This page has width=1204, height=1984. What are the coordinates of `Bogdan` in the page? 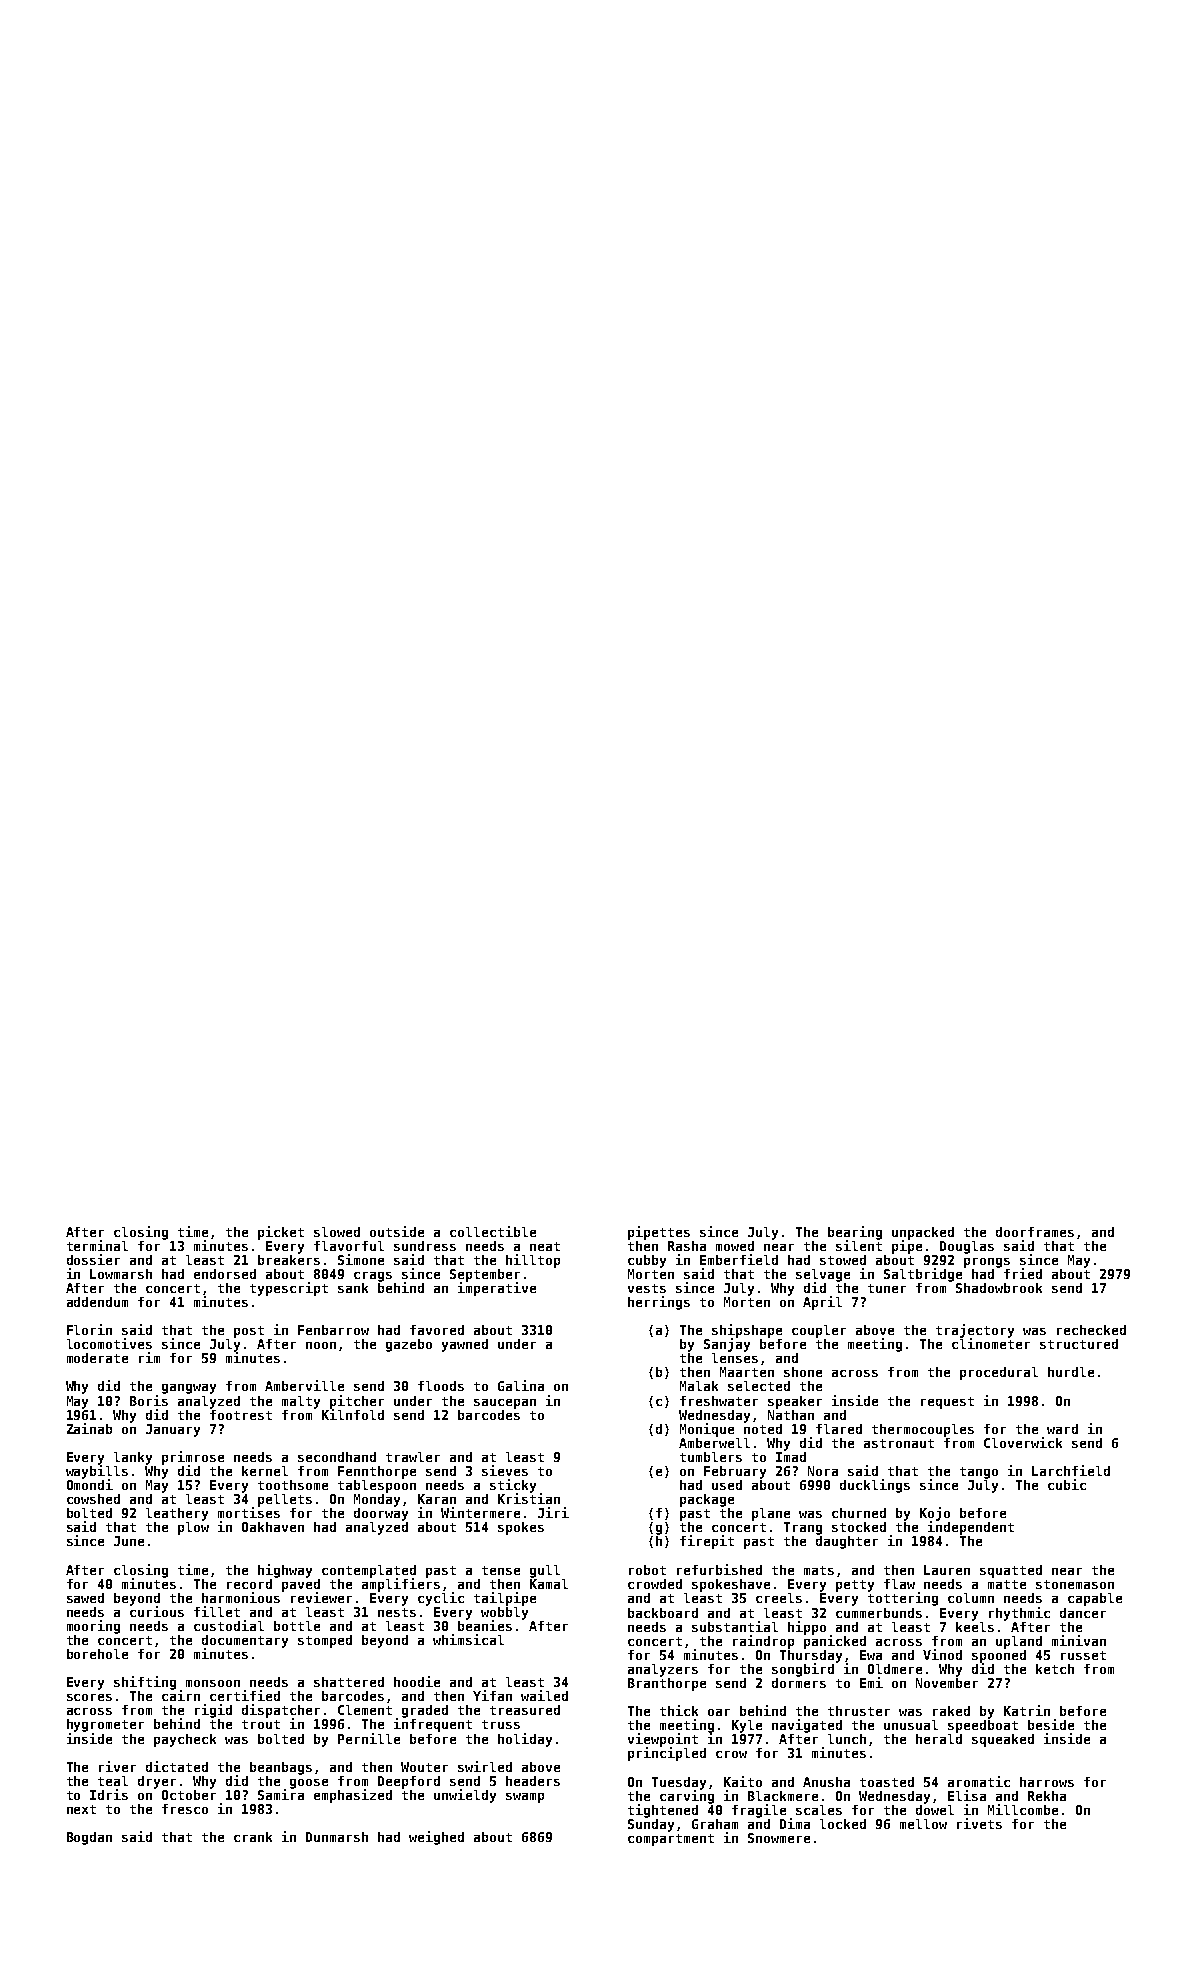 It's located at (89, 1838).
